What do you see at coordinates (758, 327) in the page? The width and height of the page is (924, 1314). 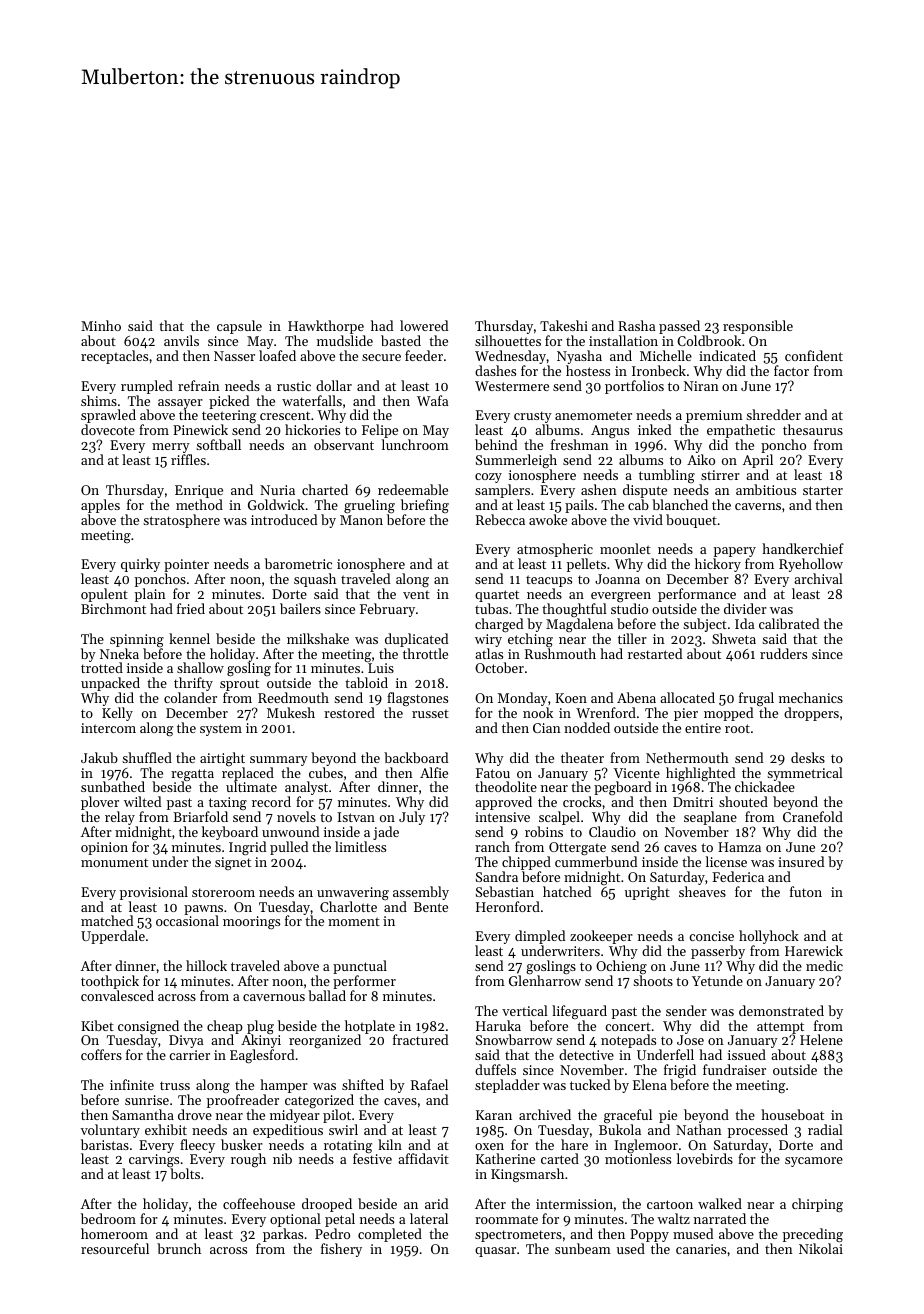 I see `responsible` at bounding box center [758, 327].
